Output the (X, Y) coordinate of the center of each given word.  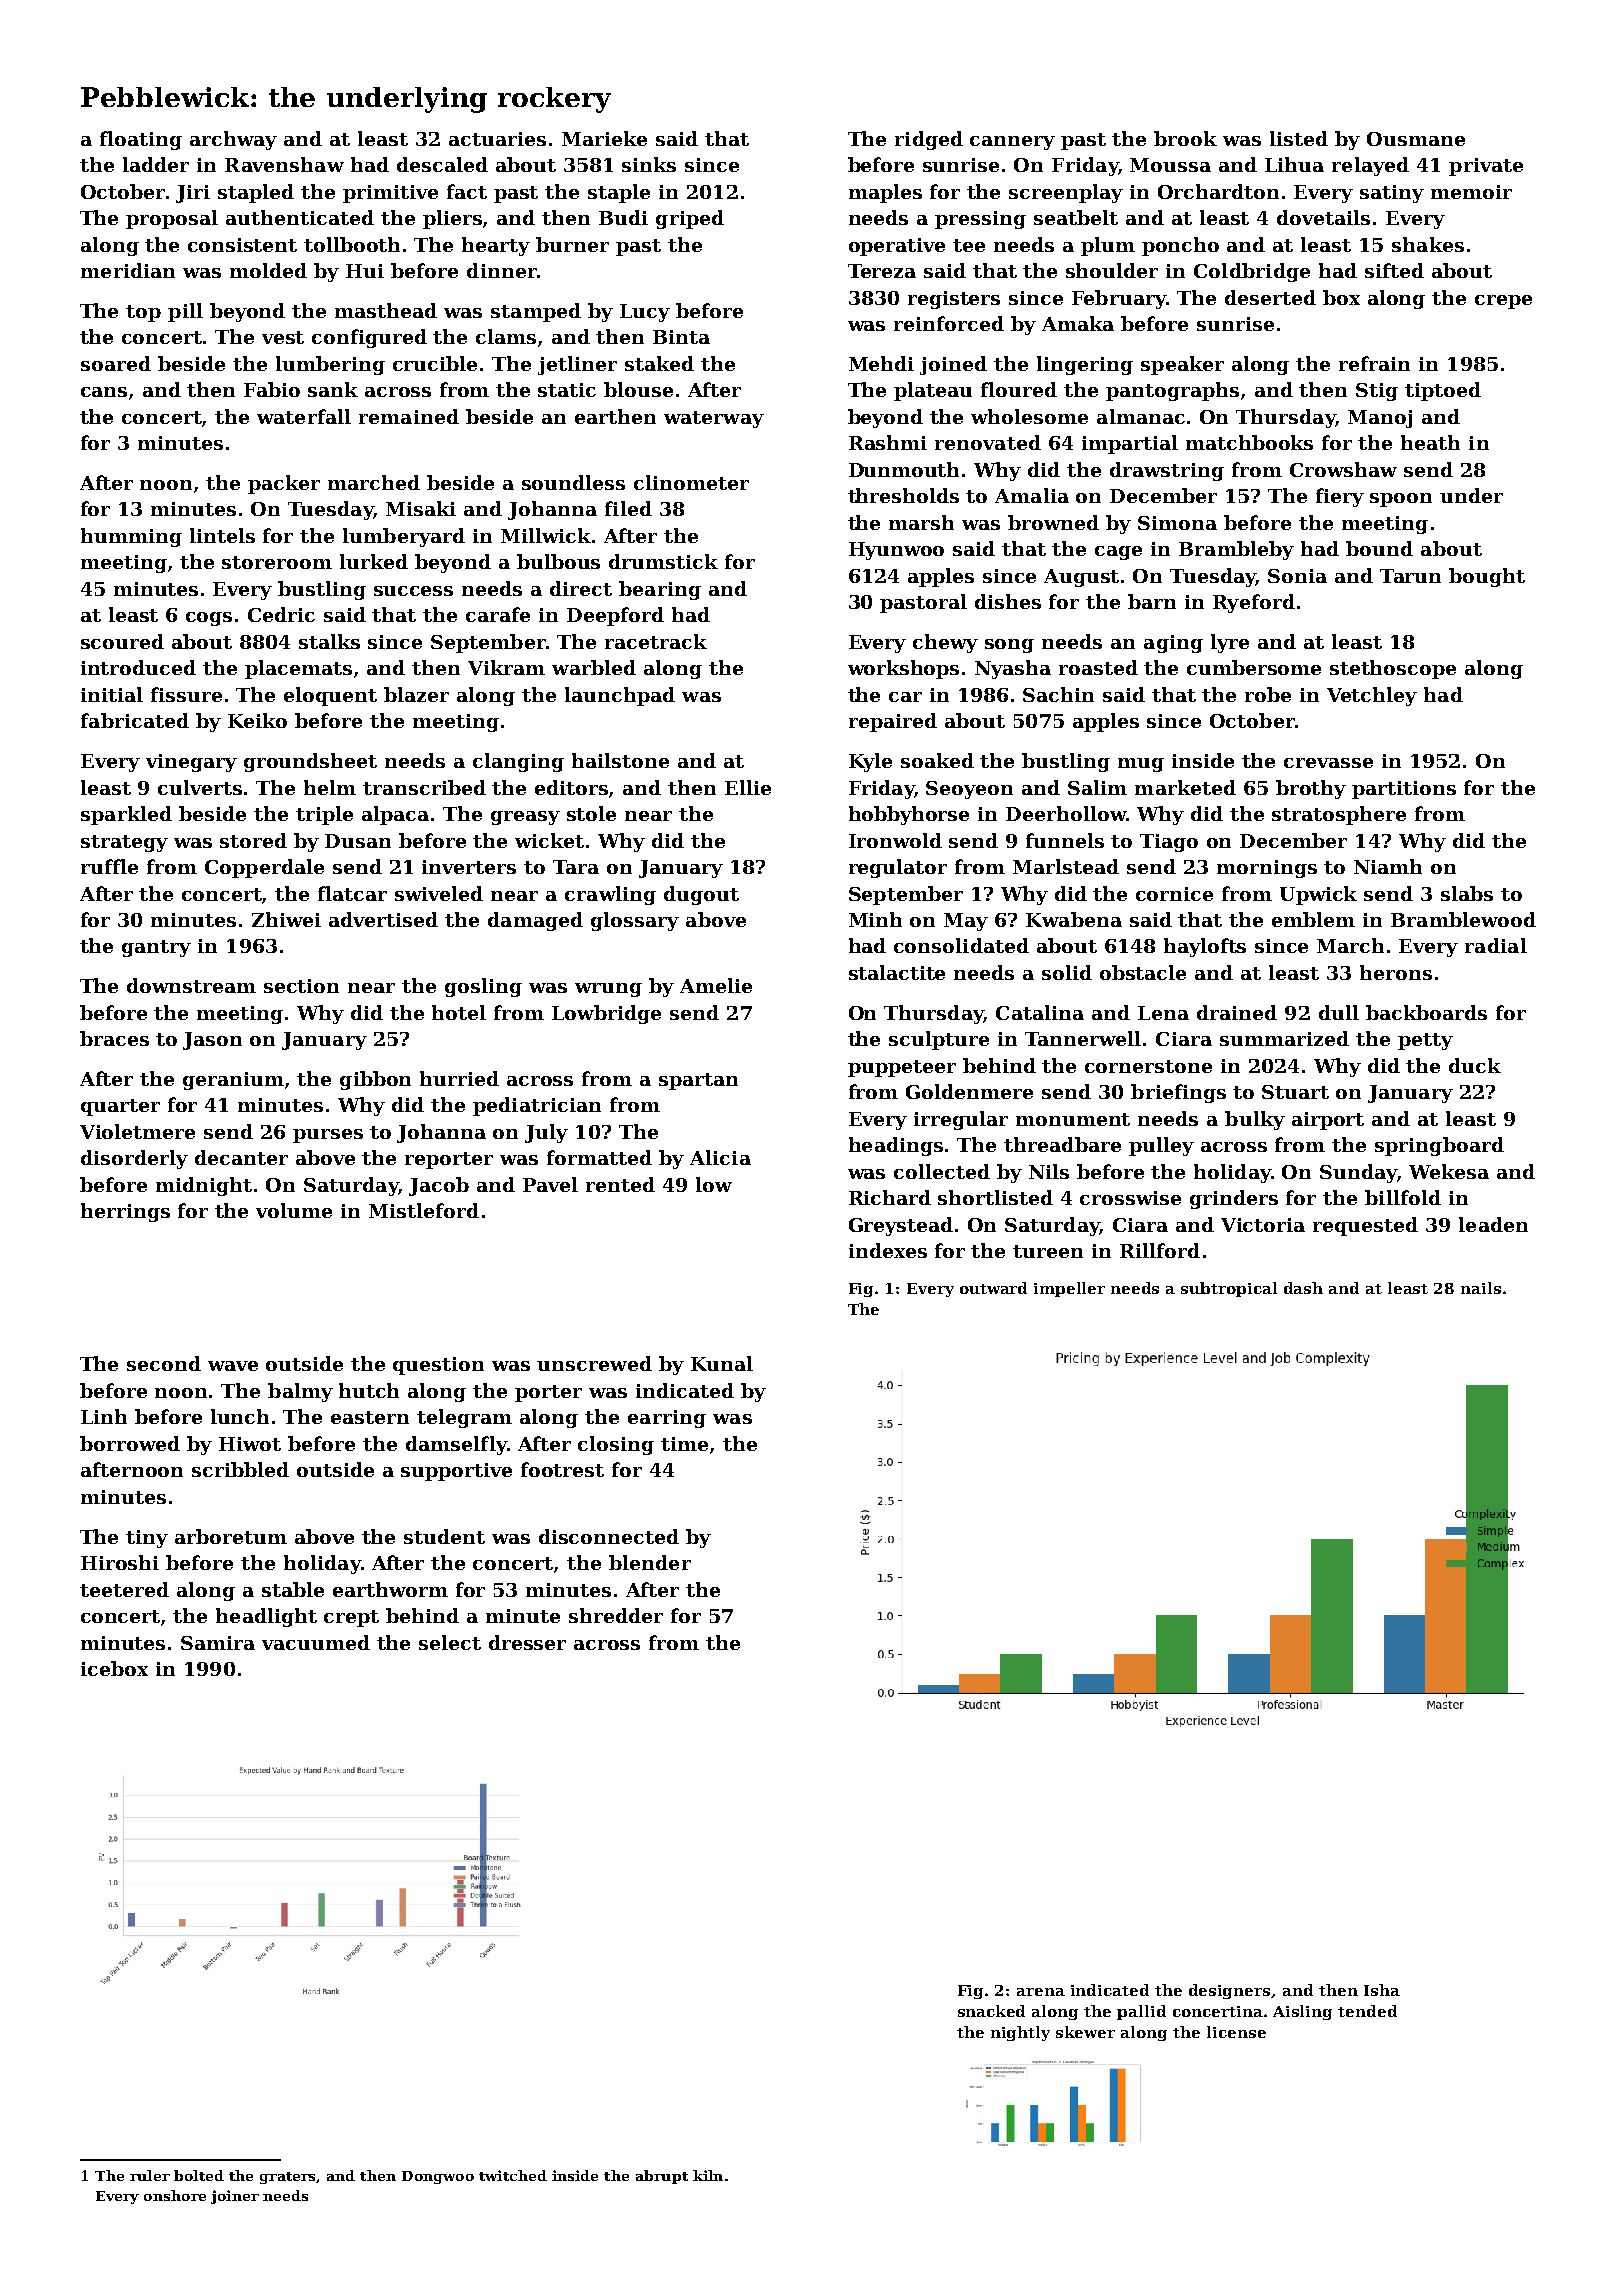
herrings (125, 1212)
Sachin (1058, 694)
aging (1173, 644)
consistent (242, 245)
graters (287, 2178)
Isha (1382, 1990)
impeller (1069, 1289)
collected (942, 1171)
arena (1041, 1992)
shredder (616, 1615)
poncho (1180, 246)
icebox (114, 1668)
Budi (623, 217)
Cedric (281, 614)
